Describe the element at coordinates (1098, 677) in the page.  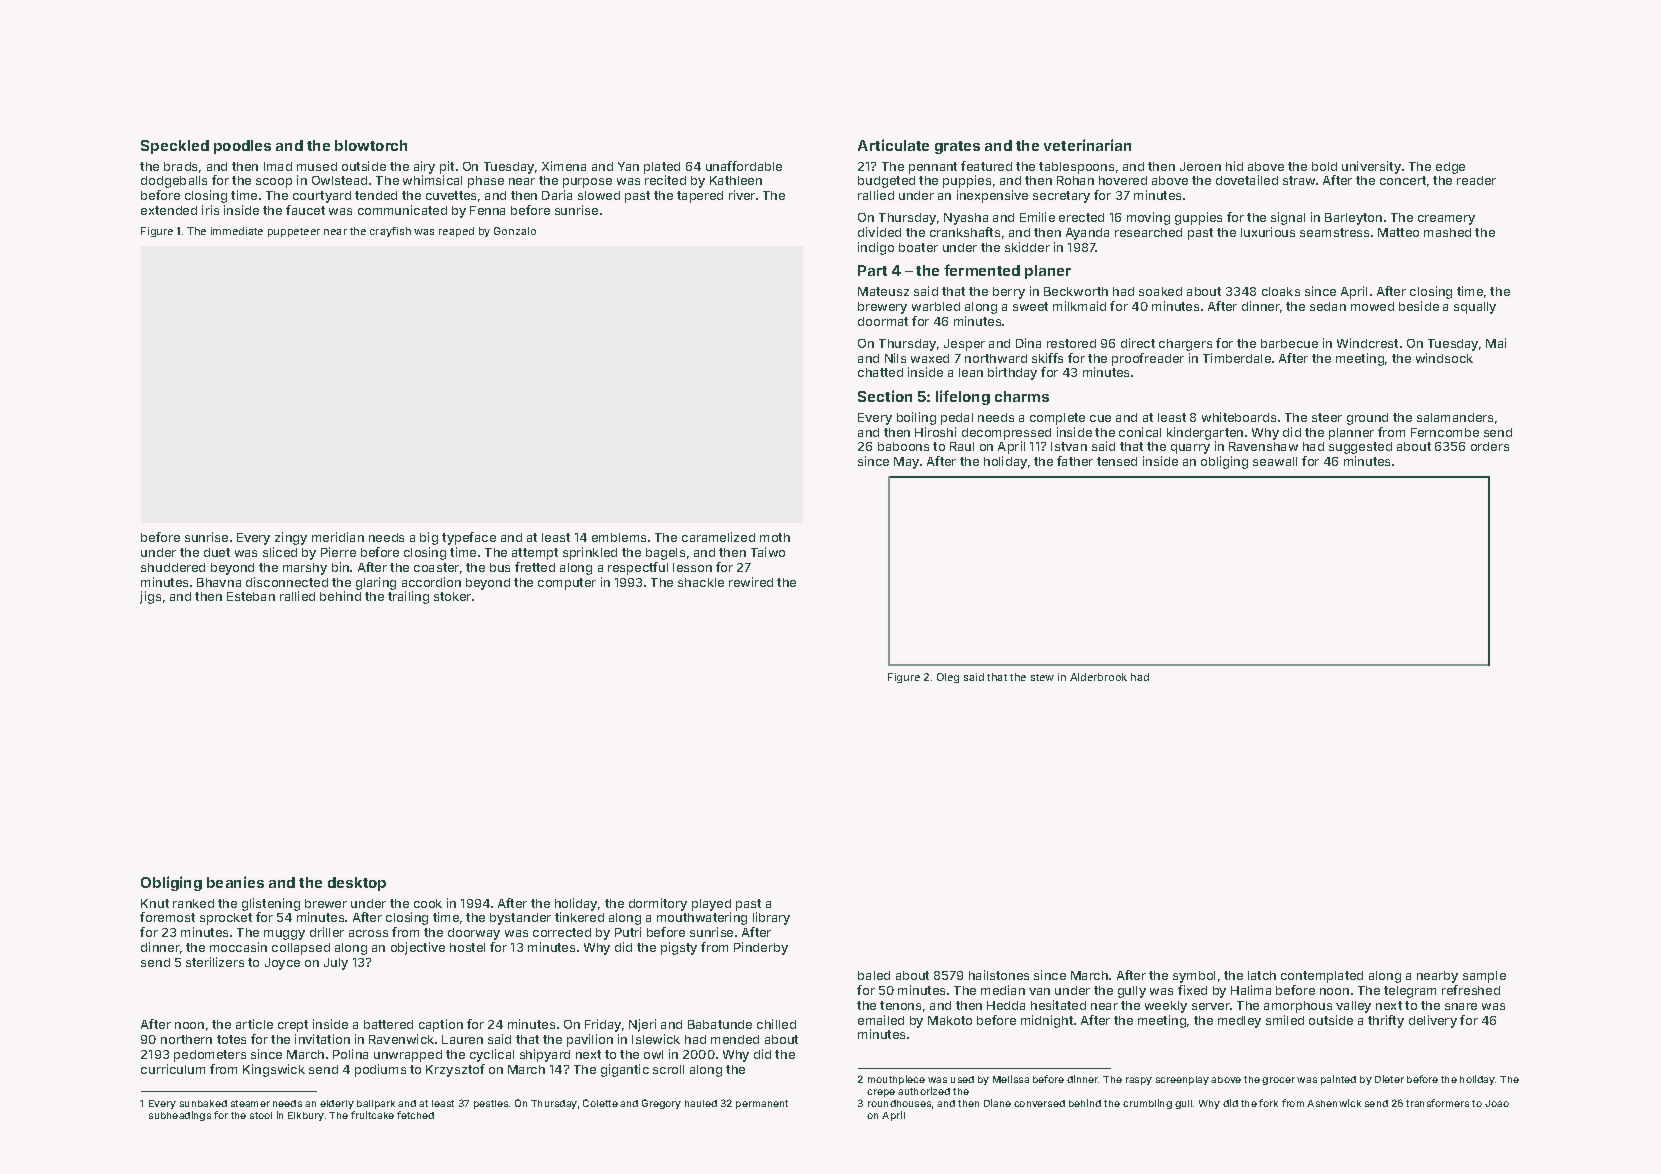
I see `Alderbrook` at that location.
